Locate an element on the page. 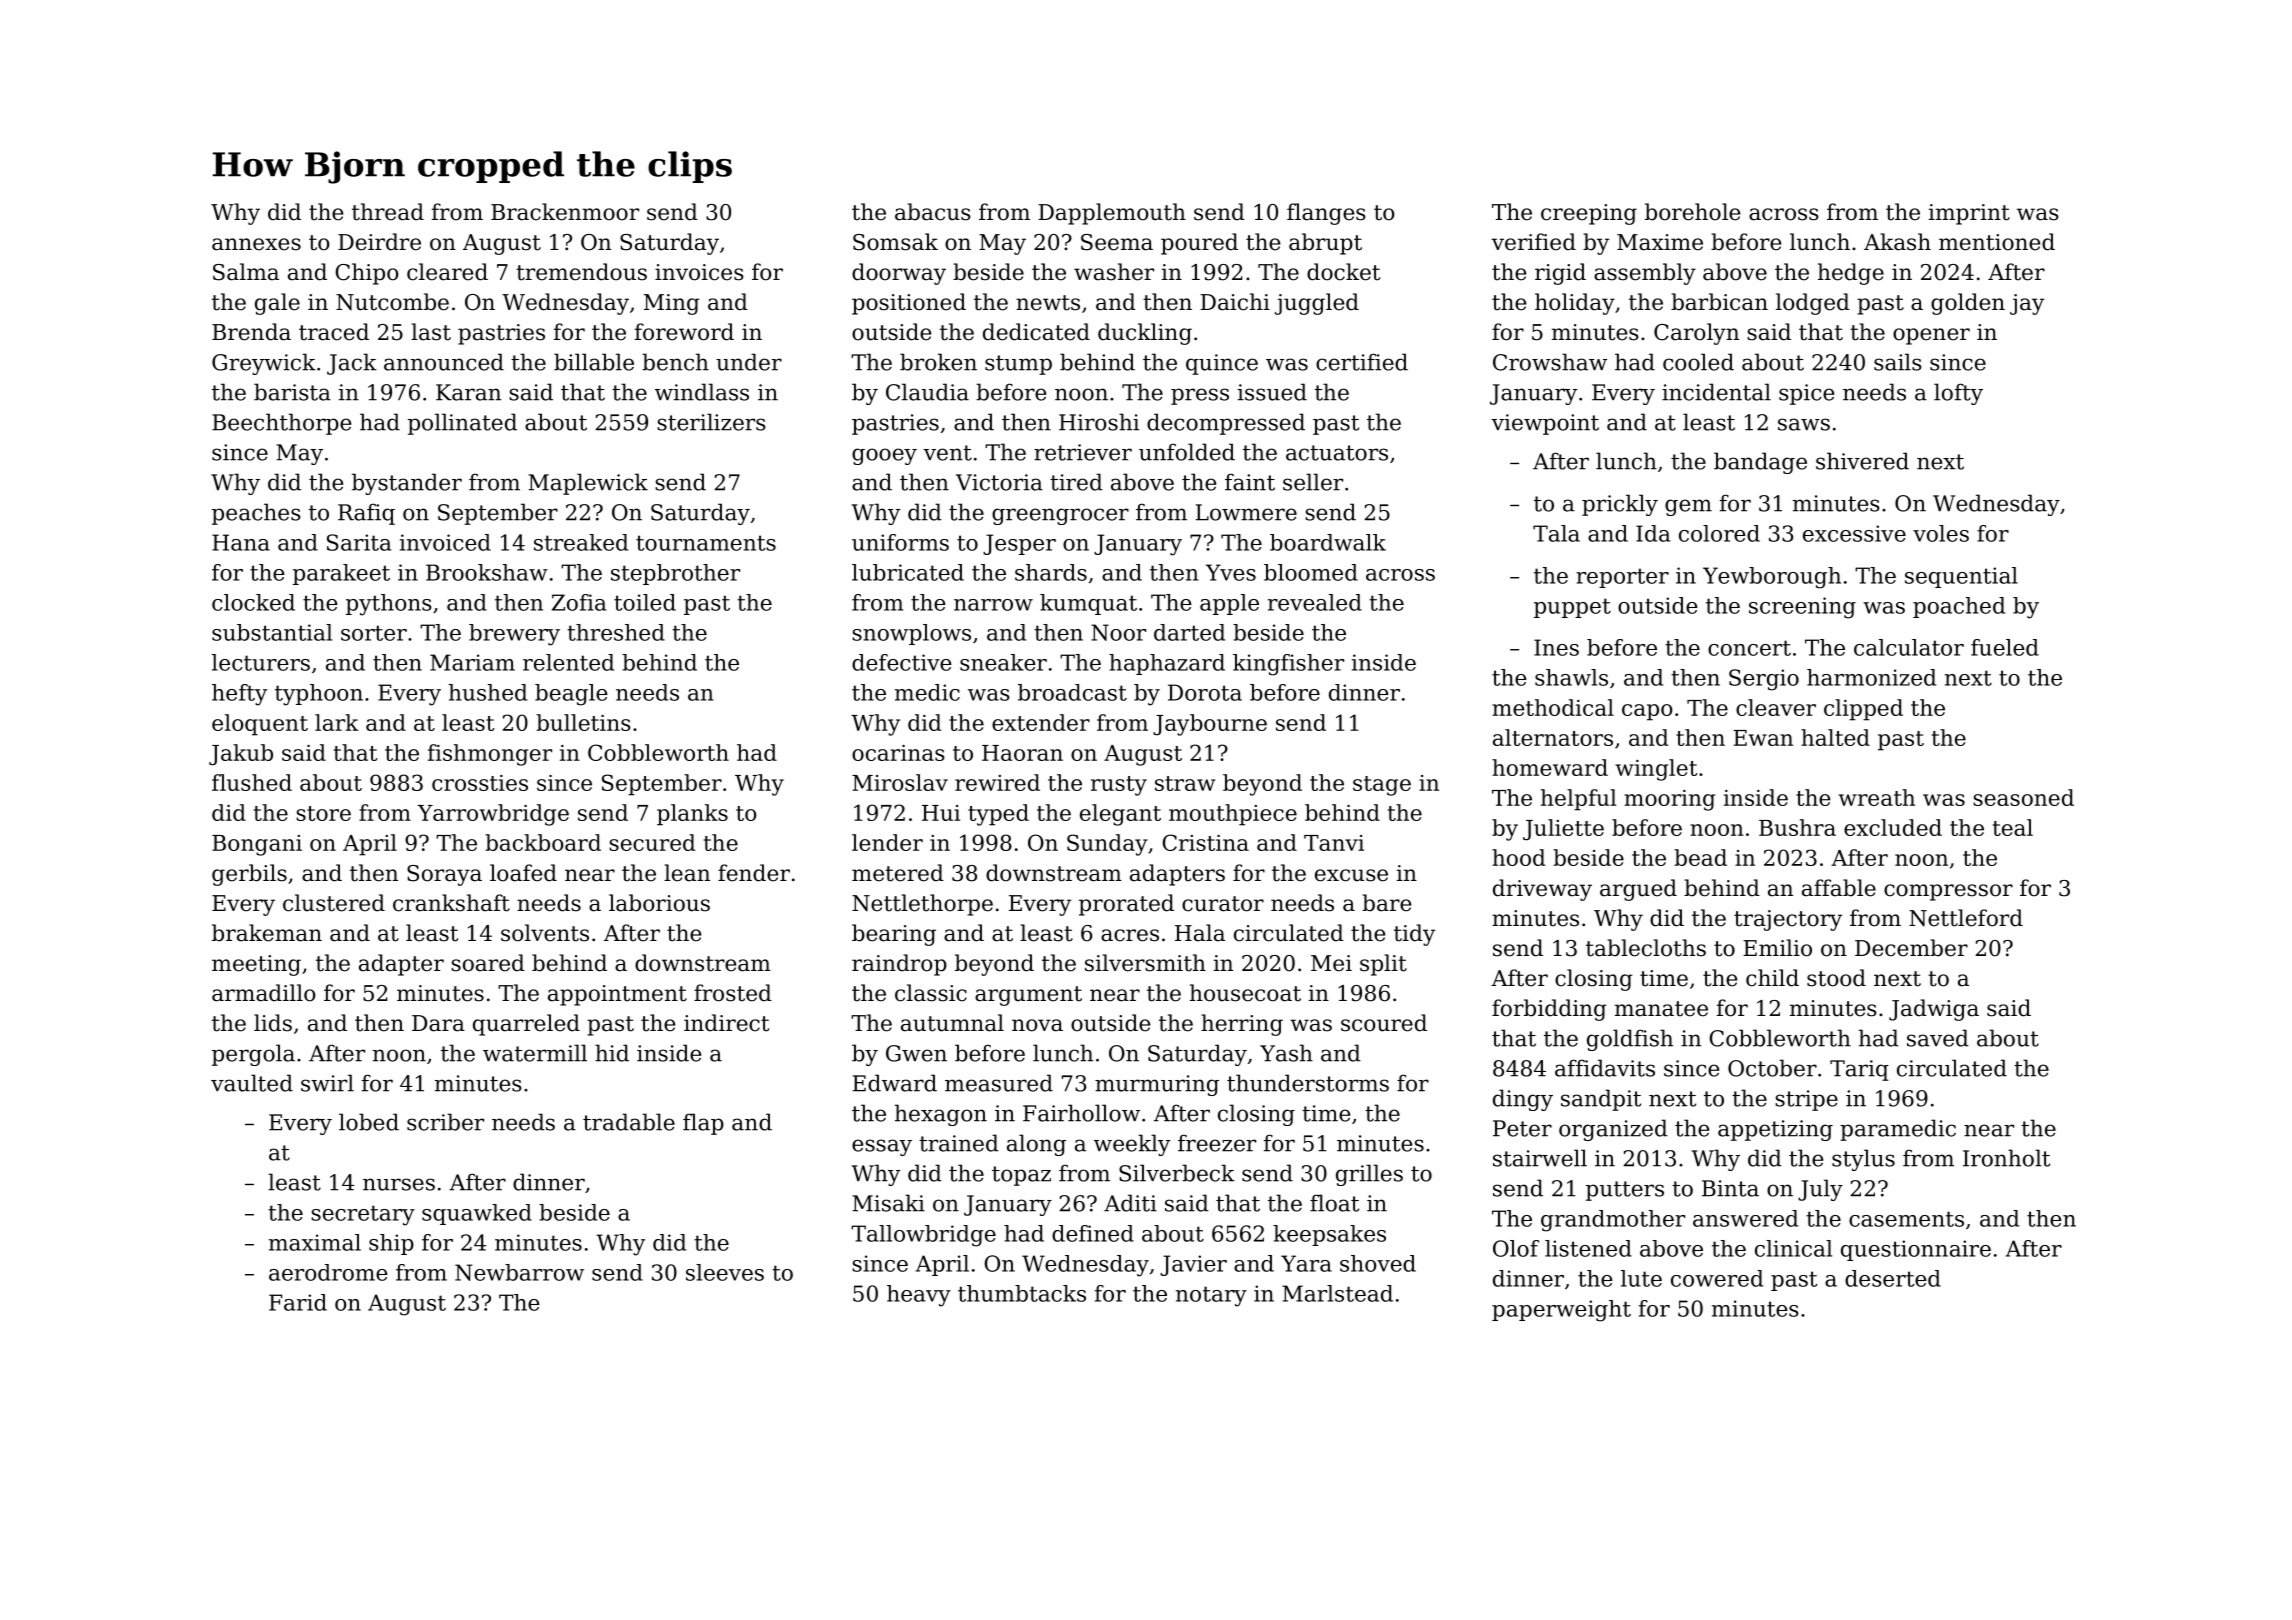 Image resolution: width=2292 pixels, height=1620 pixels. bearing is located at coordinates (894, 935).
